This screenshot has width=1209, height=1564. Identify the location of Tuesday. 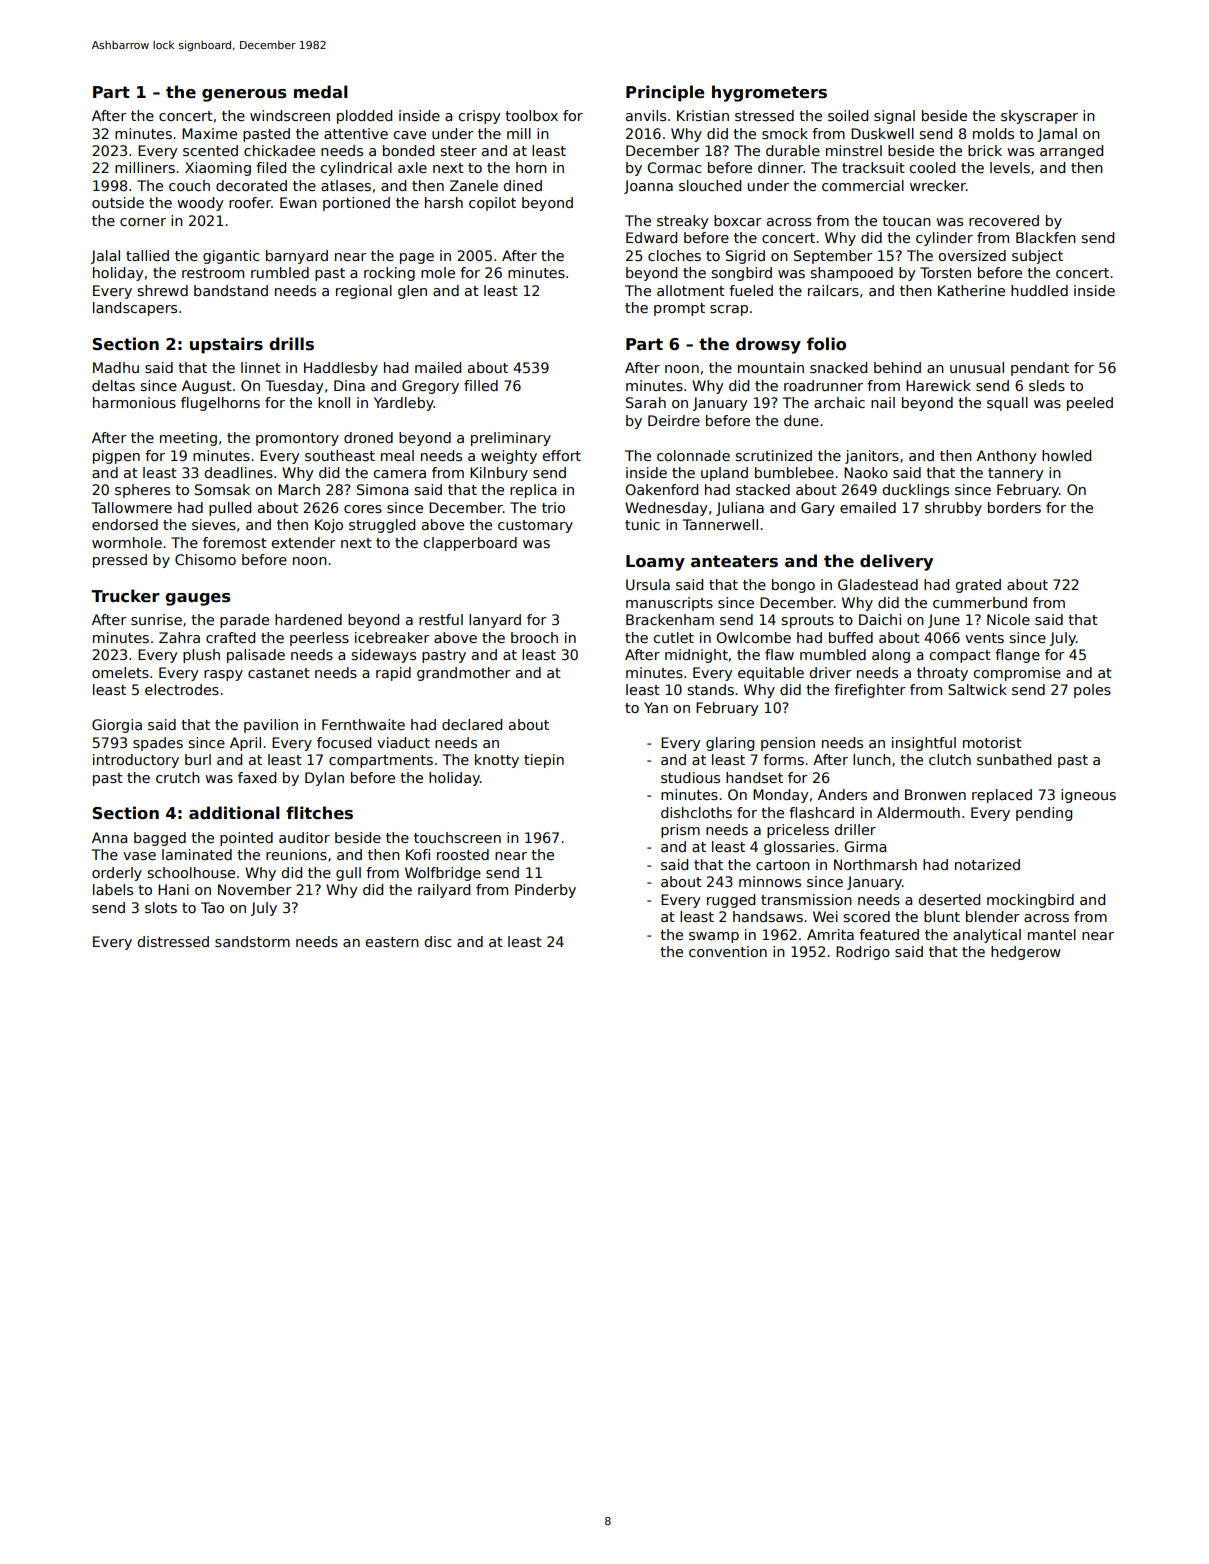
(294, 387).
